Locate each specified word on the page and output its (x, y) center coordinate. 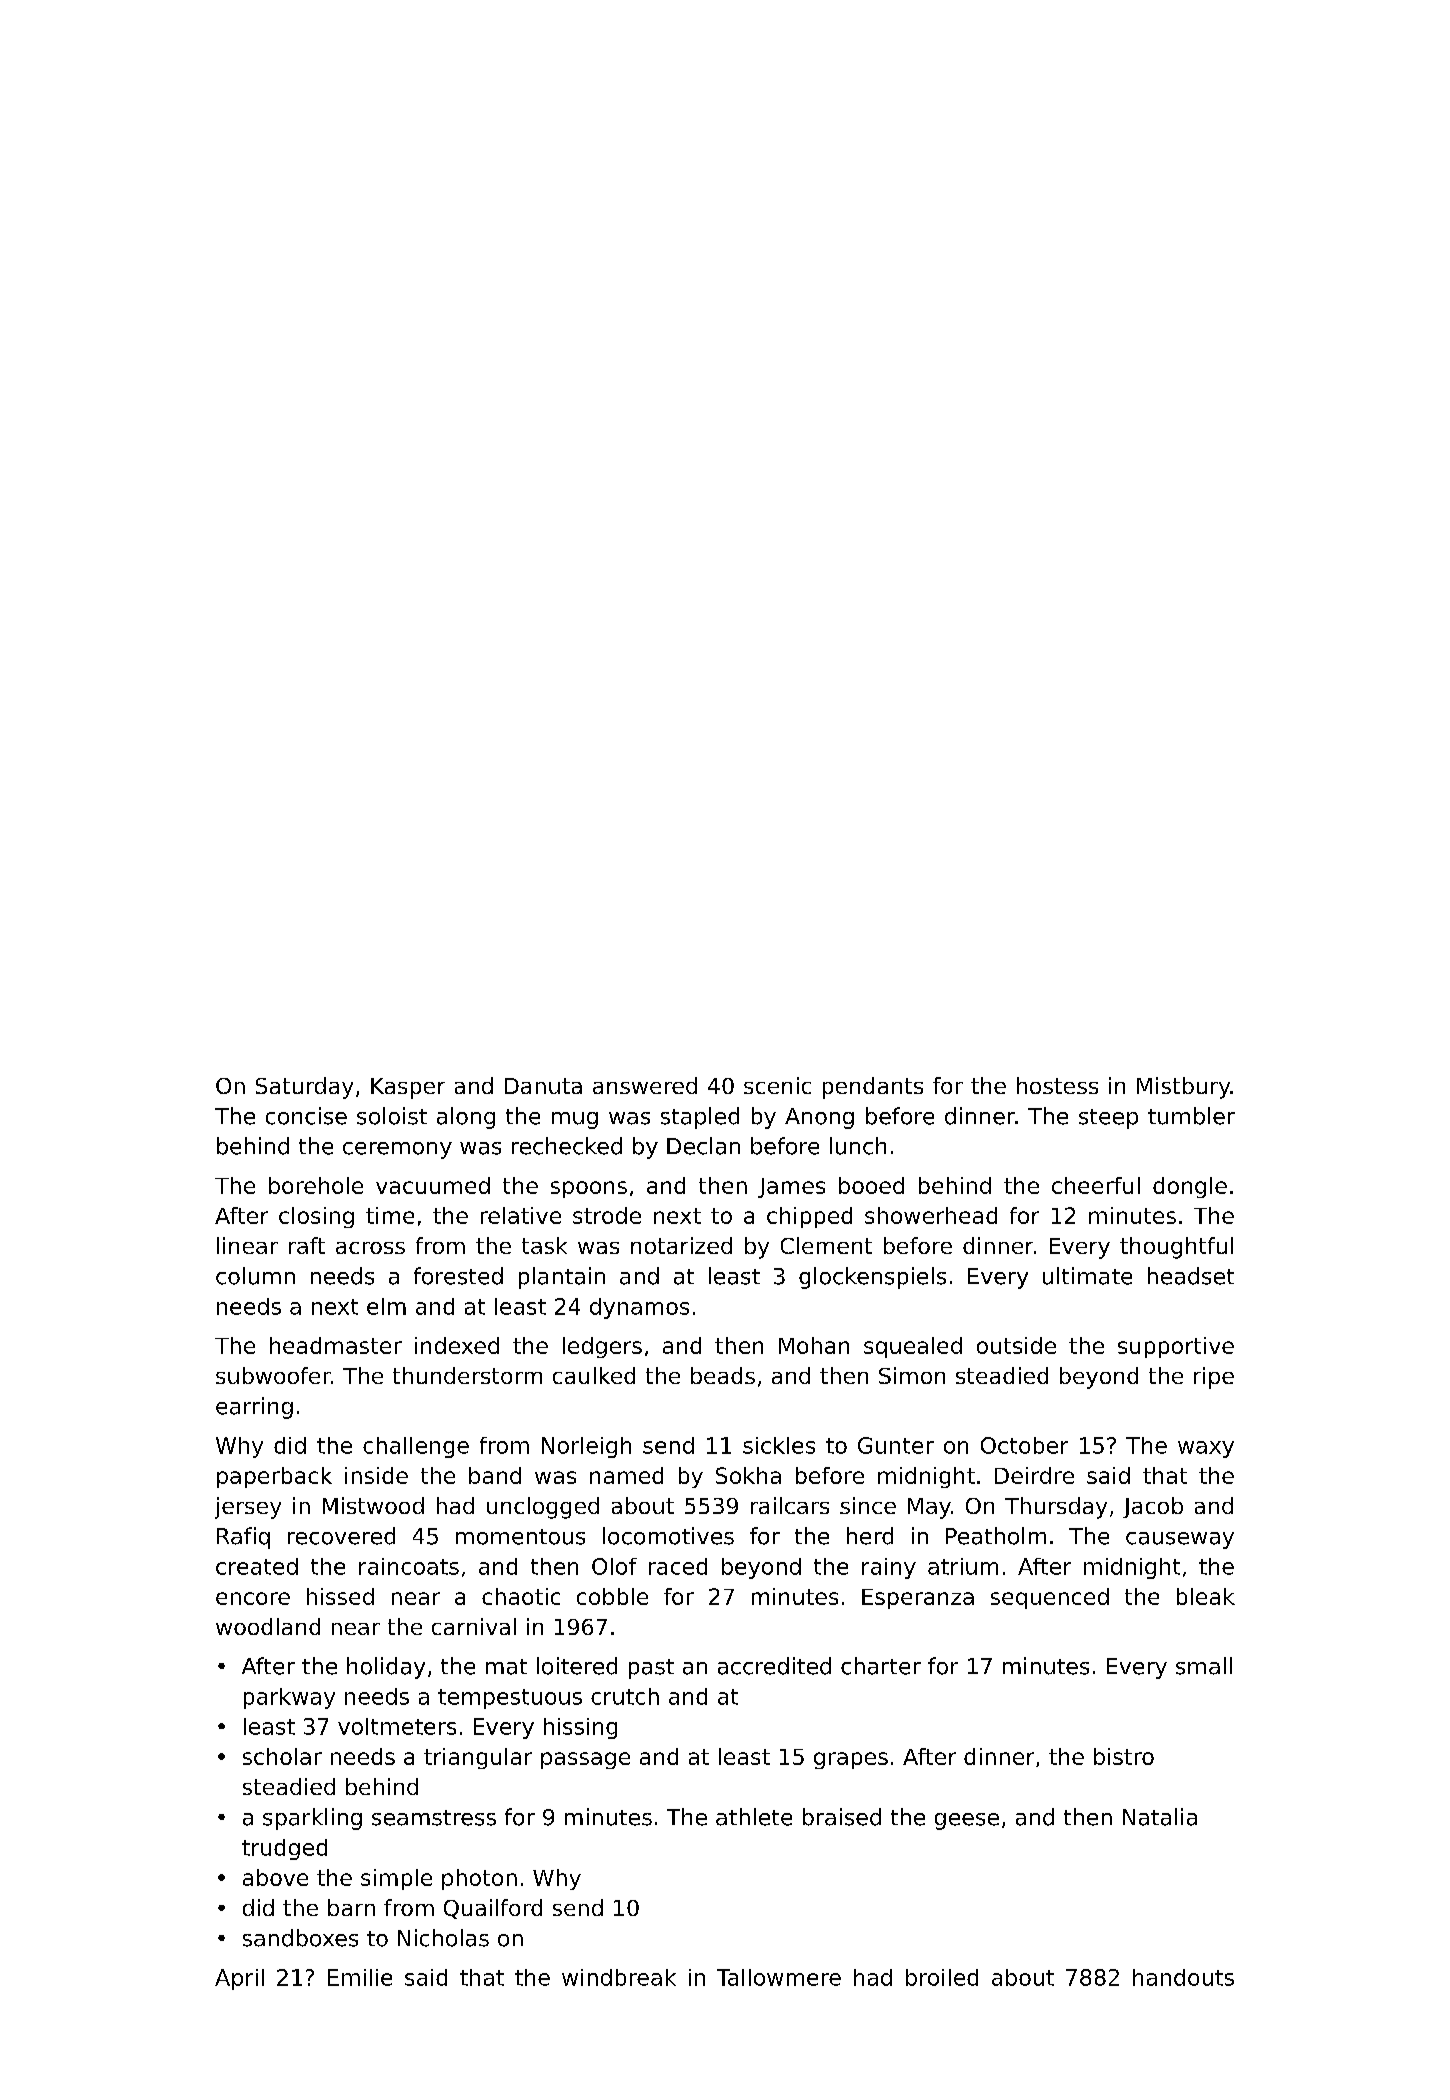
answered (645, 1085)
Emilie (360, 1977)
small (1204, 1666)
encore (253, 1598)
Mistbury (1183, 1088)
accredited (774, 1666)
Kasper (408, 1088)
